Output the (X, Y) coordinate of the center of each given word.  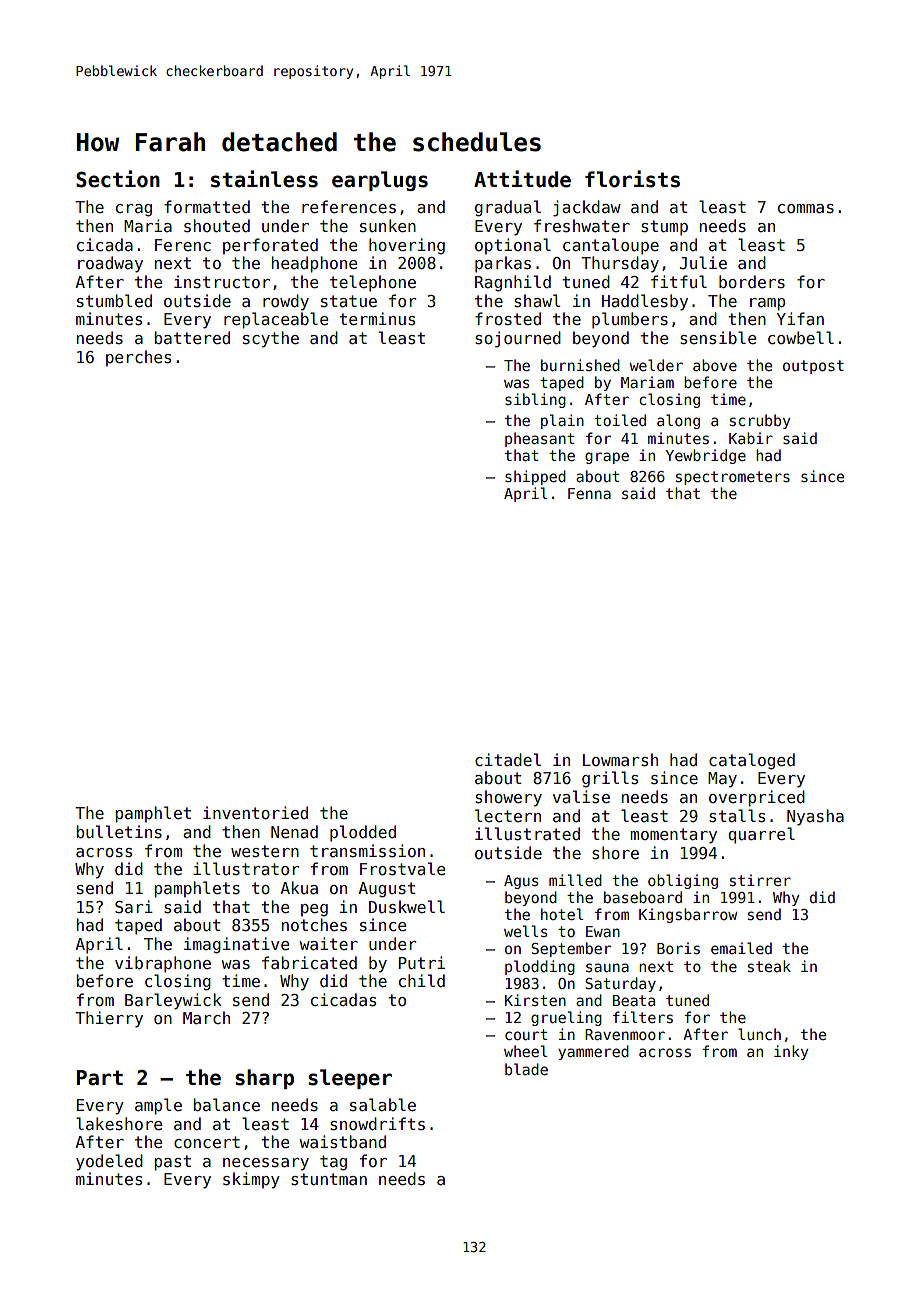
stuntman (329, 1179)
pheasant (540, 439)
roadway (110, 264)
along (678, 421)
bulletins (119, 831)
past (172, 1163)
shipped (535, 477)
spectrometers (733, 478)
